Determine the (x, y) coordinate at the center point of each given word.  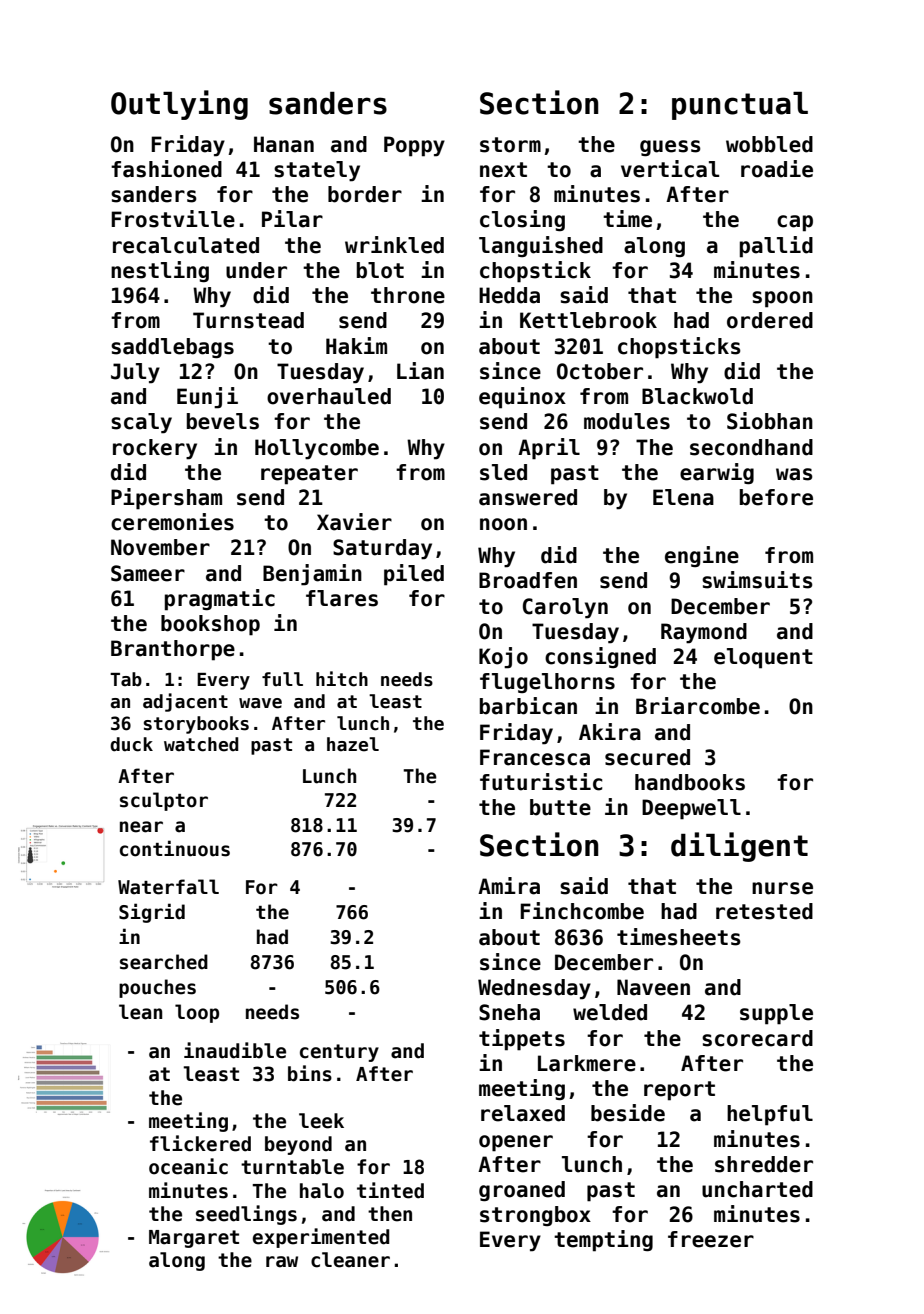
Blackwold (697, 396)
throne (408, 295)
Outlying (179, 105)
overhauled (329, 396)
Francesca (535, 757)
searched (164, 962)
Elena (683, 497)
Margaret (194, 1239)
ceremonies (172, 522)
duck (131, 744)
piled (414, 575)
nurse (782, 888)
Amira (509, 886)
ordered (770, 320)
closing (522, 220)
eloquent (763, 658)
